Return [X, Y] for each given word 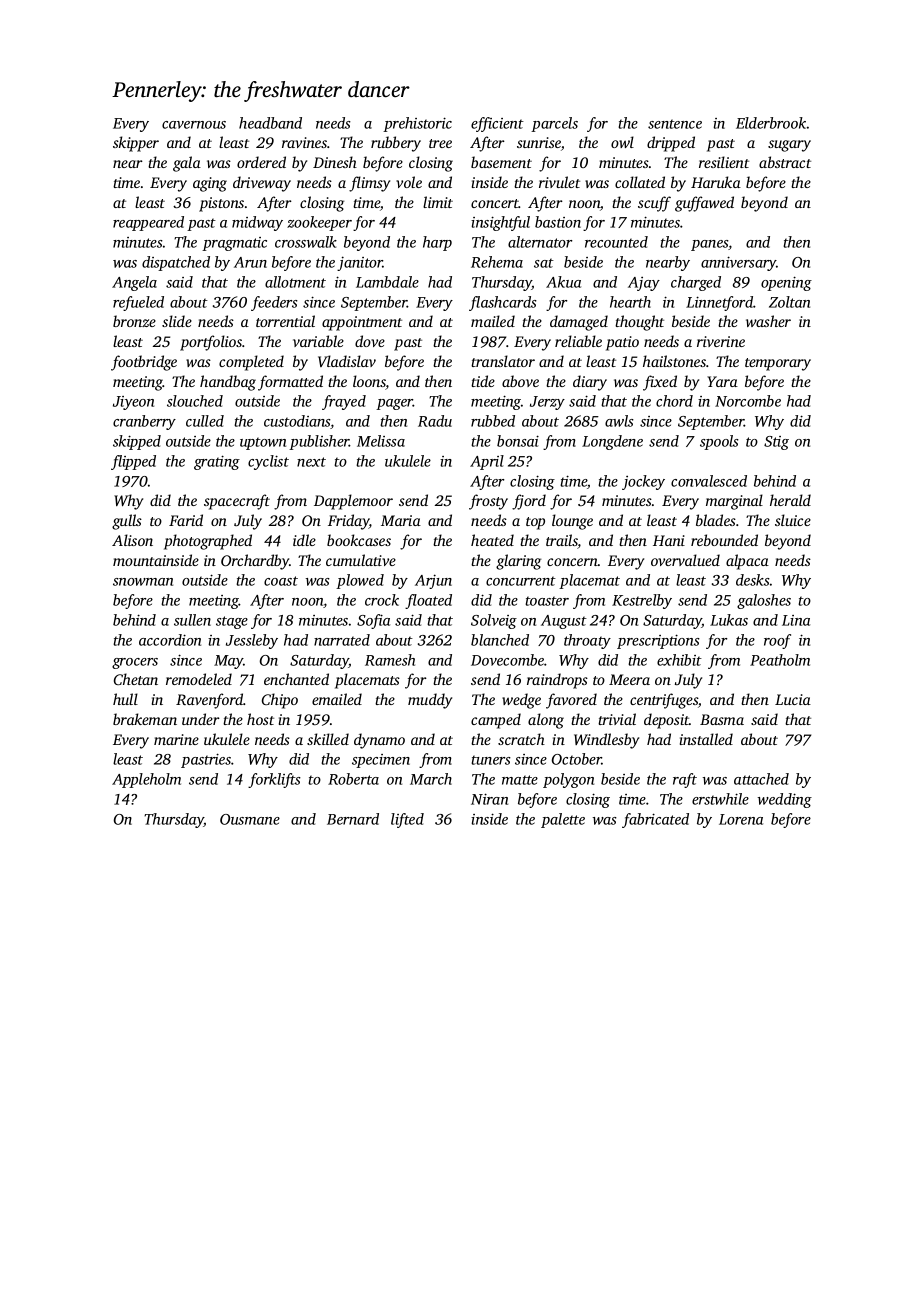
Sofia [373, 621]
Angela [134, 283]
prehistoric [417, 124]
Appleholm [146, 780]
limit [438, 202]
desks [753, 580]
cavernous [194, 125]
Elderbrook [771, 123]
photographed [208, 542]
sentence [675, 124]
